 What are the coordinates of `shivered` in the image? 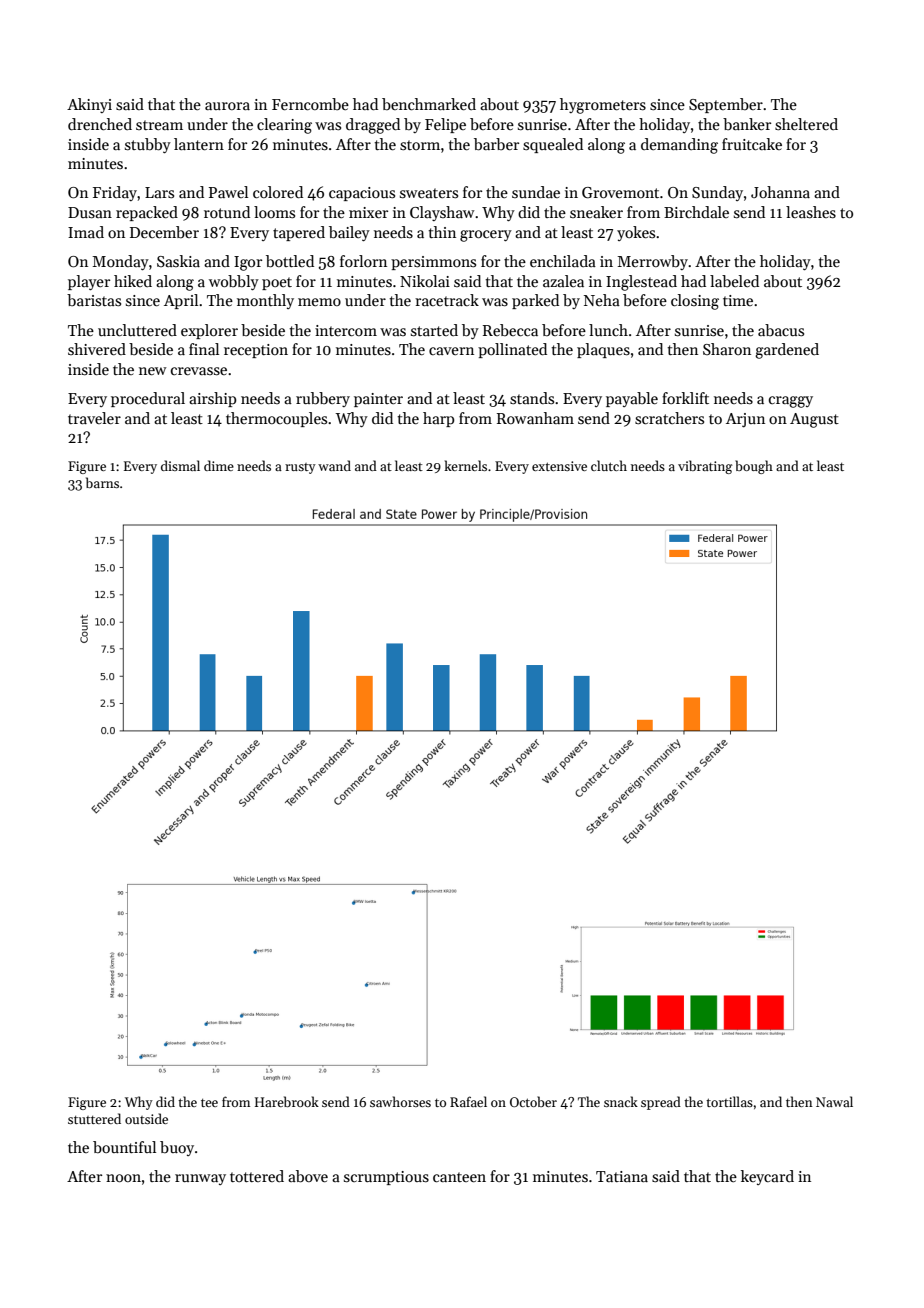 It's located at (97, 349).
